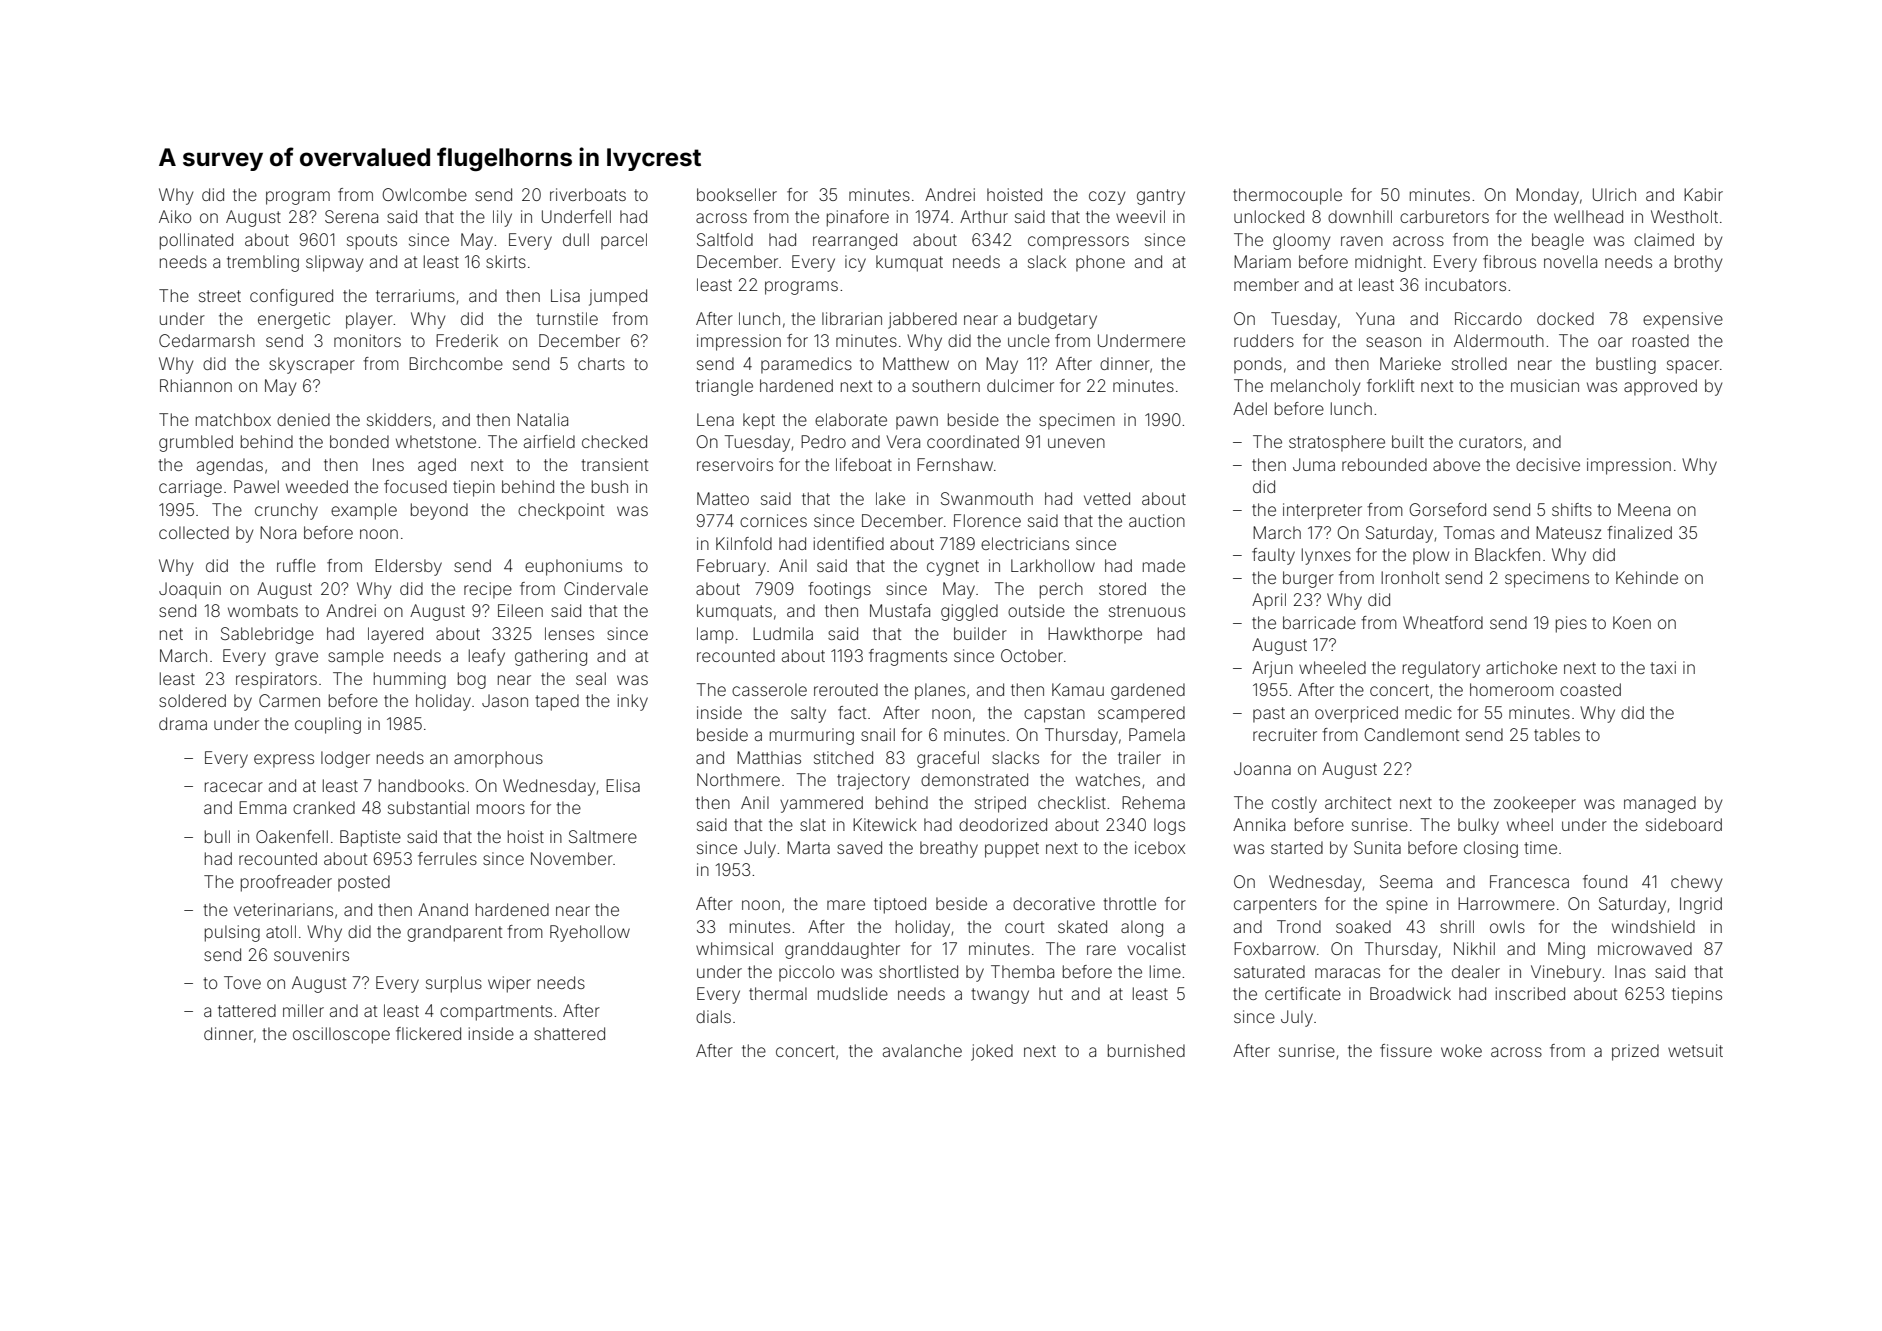  I want to click on overpriced, so click(1356, 714).
